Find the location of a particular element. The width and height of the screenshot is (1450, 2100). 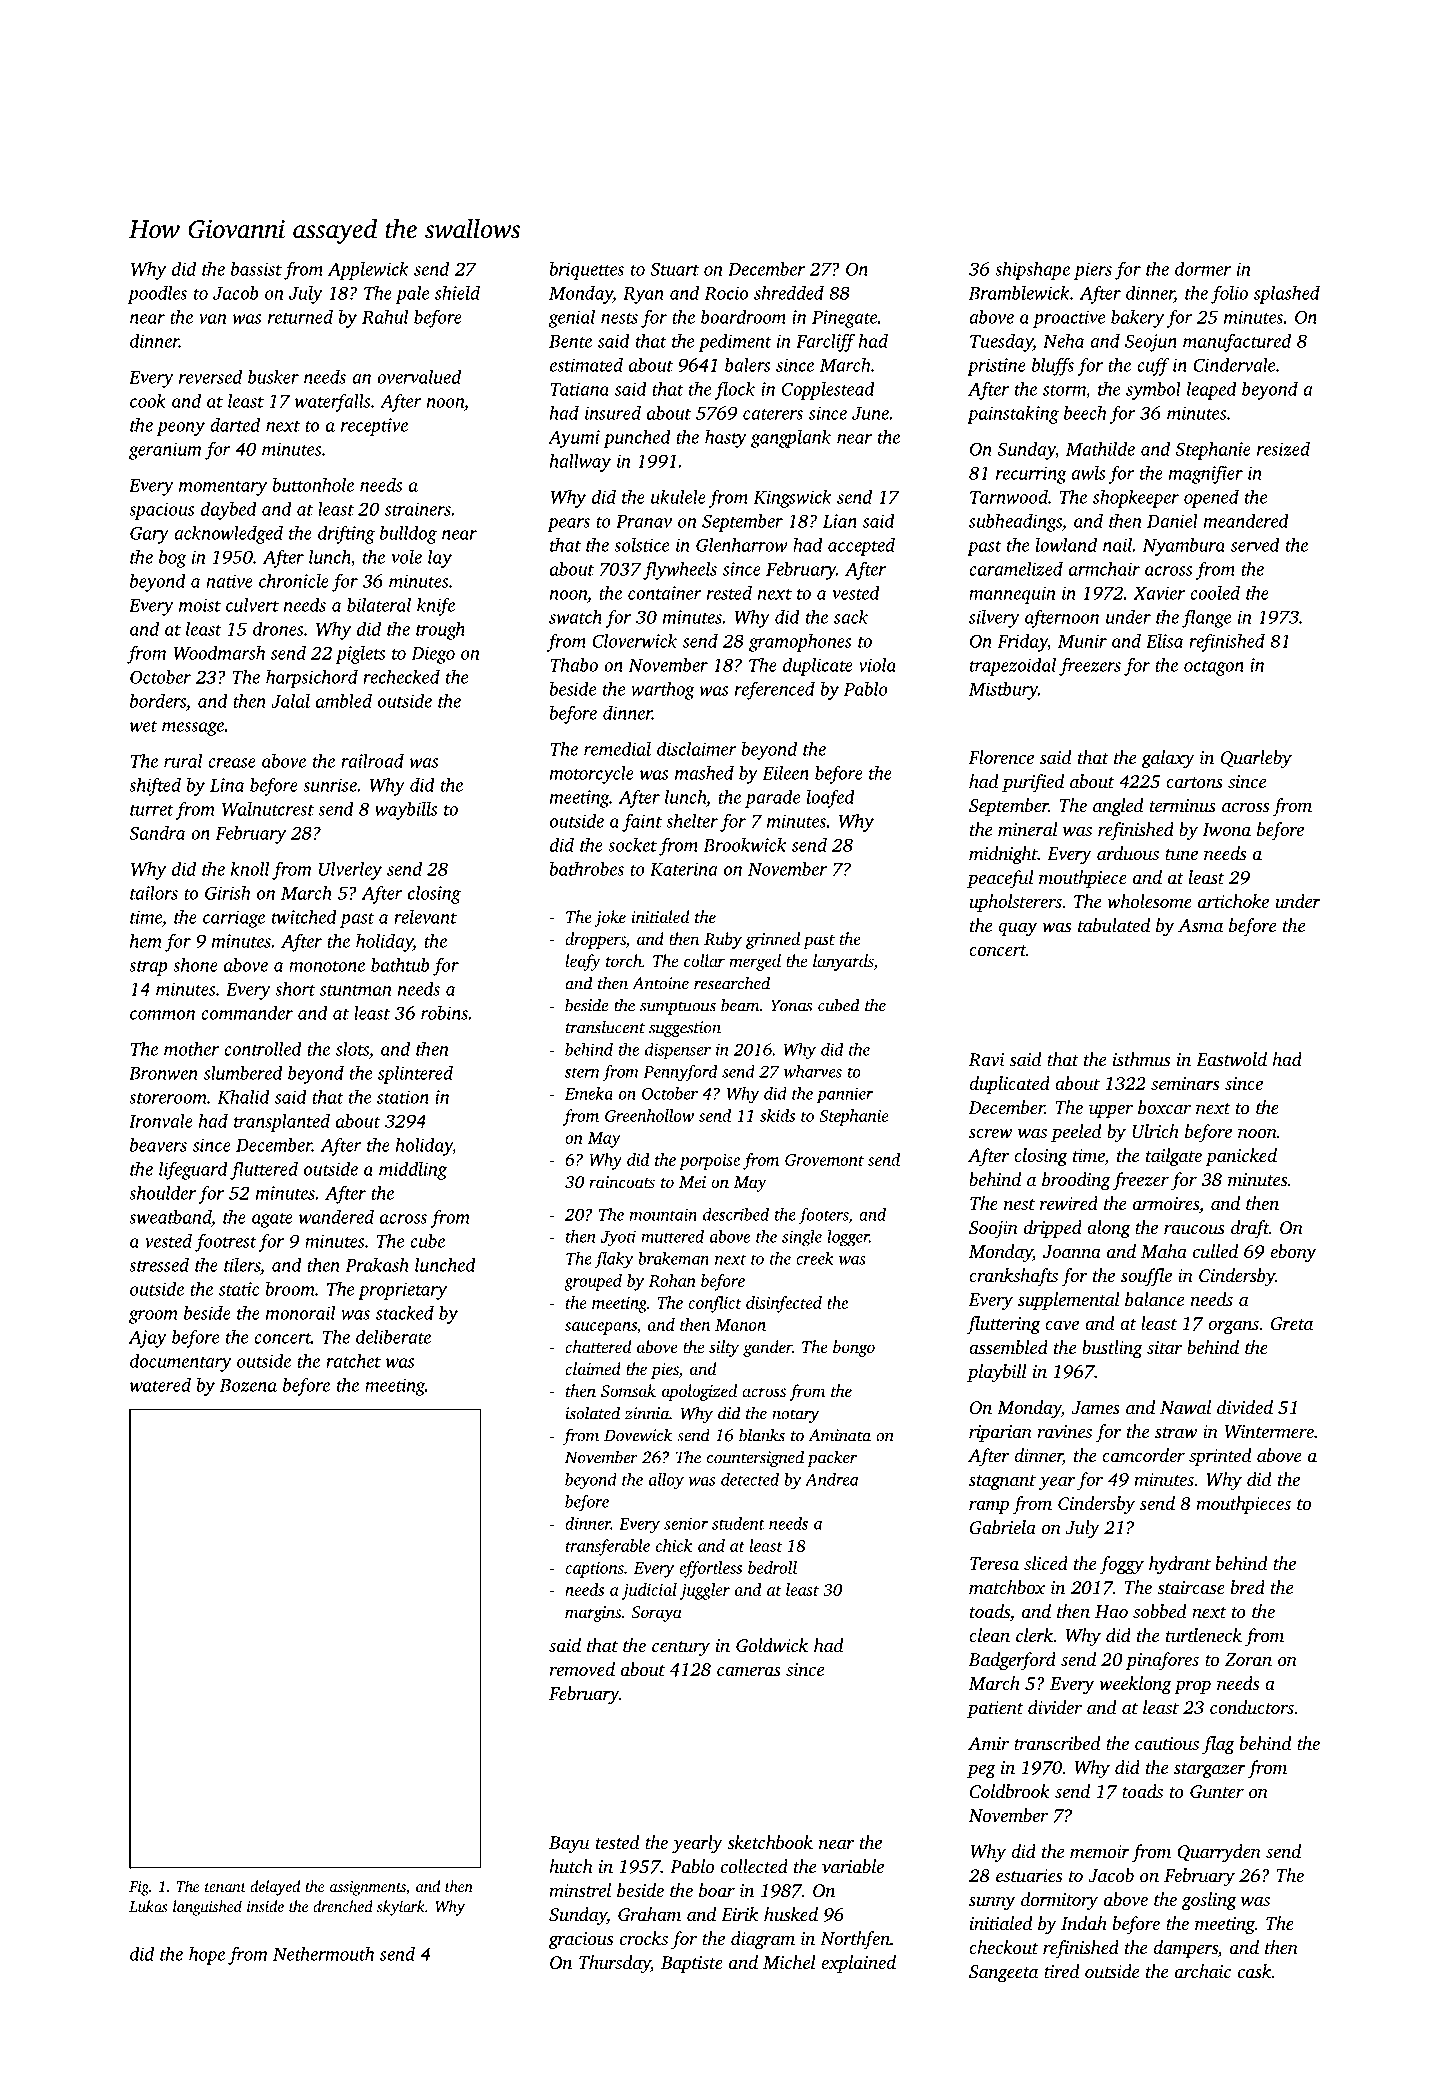

hope is located at coordinates (207, 1956).
